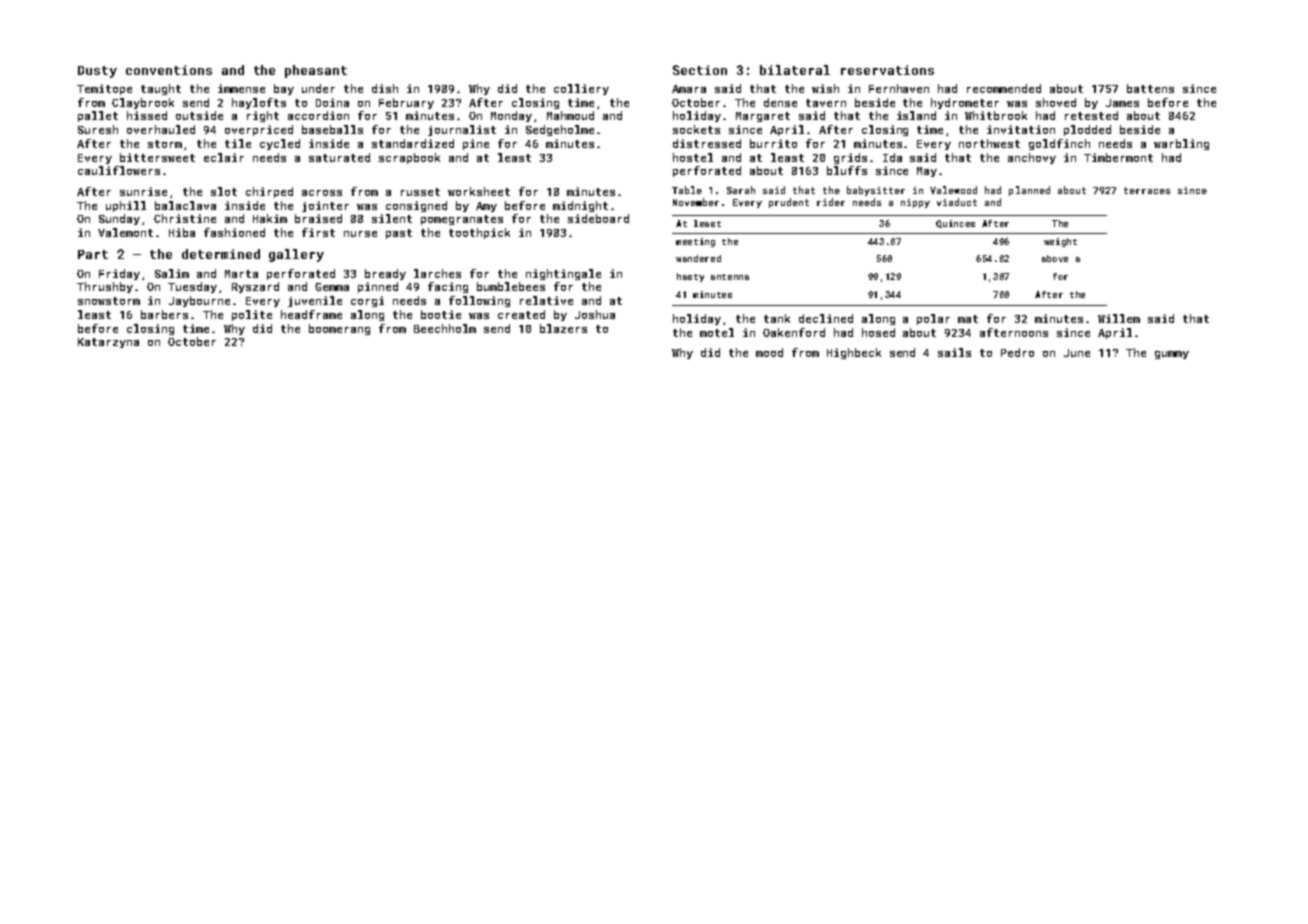 The height and width of the document is (924, 1308). What do you see at coordinates (581, 89) in the document?
I see `colliery` at bounding box center [581, 89].
